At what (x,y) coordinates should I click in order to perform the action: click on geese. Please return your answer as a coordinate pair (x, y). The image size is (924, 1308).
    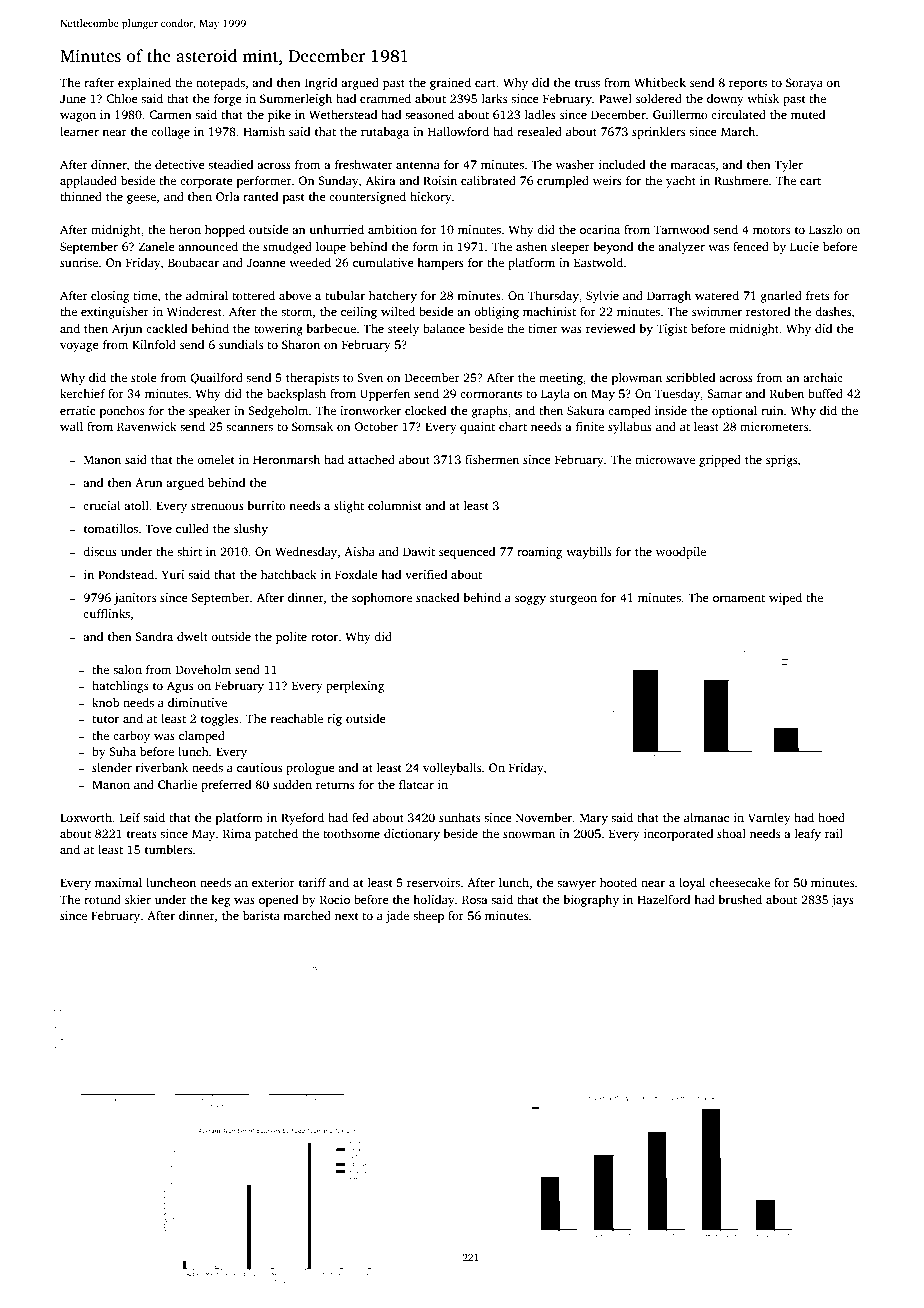
    Looking at the image, I should click on (141, 199).
